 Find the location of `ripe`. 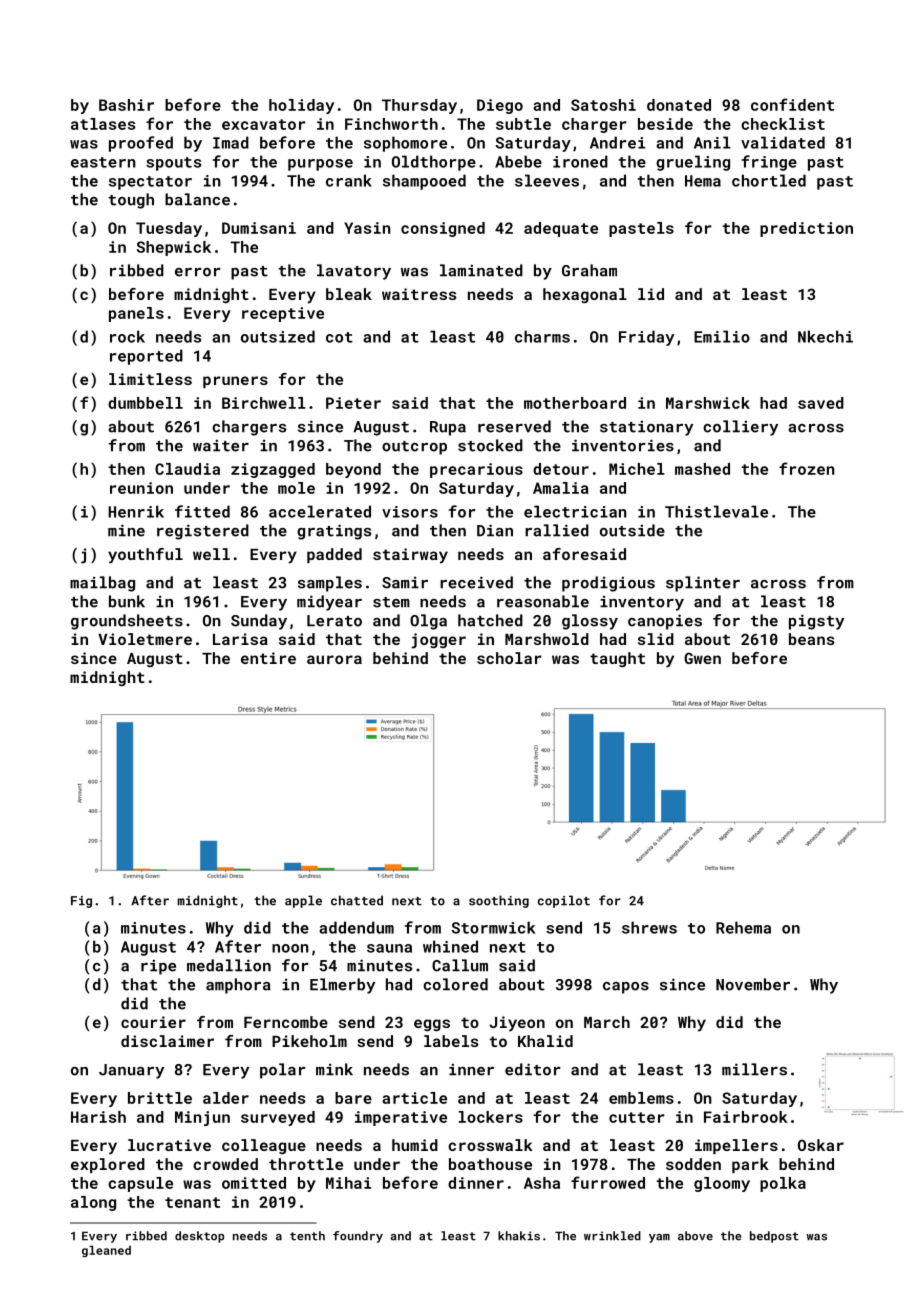

ripe is located at coordinates (158, 967).
